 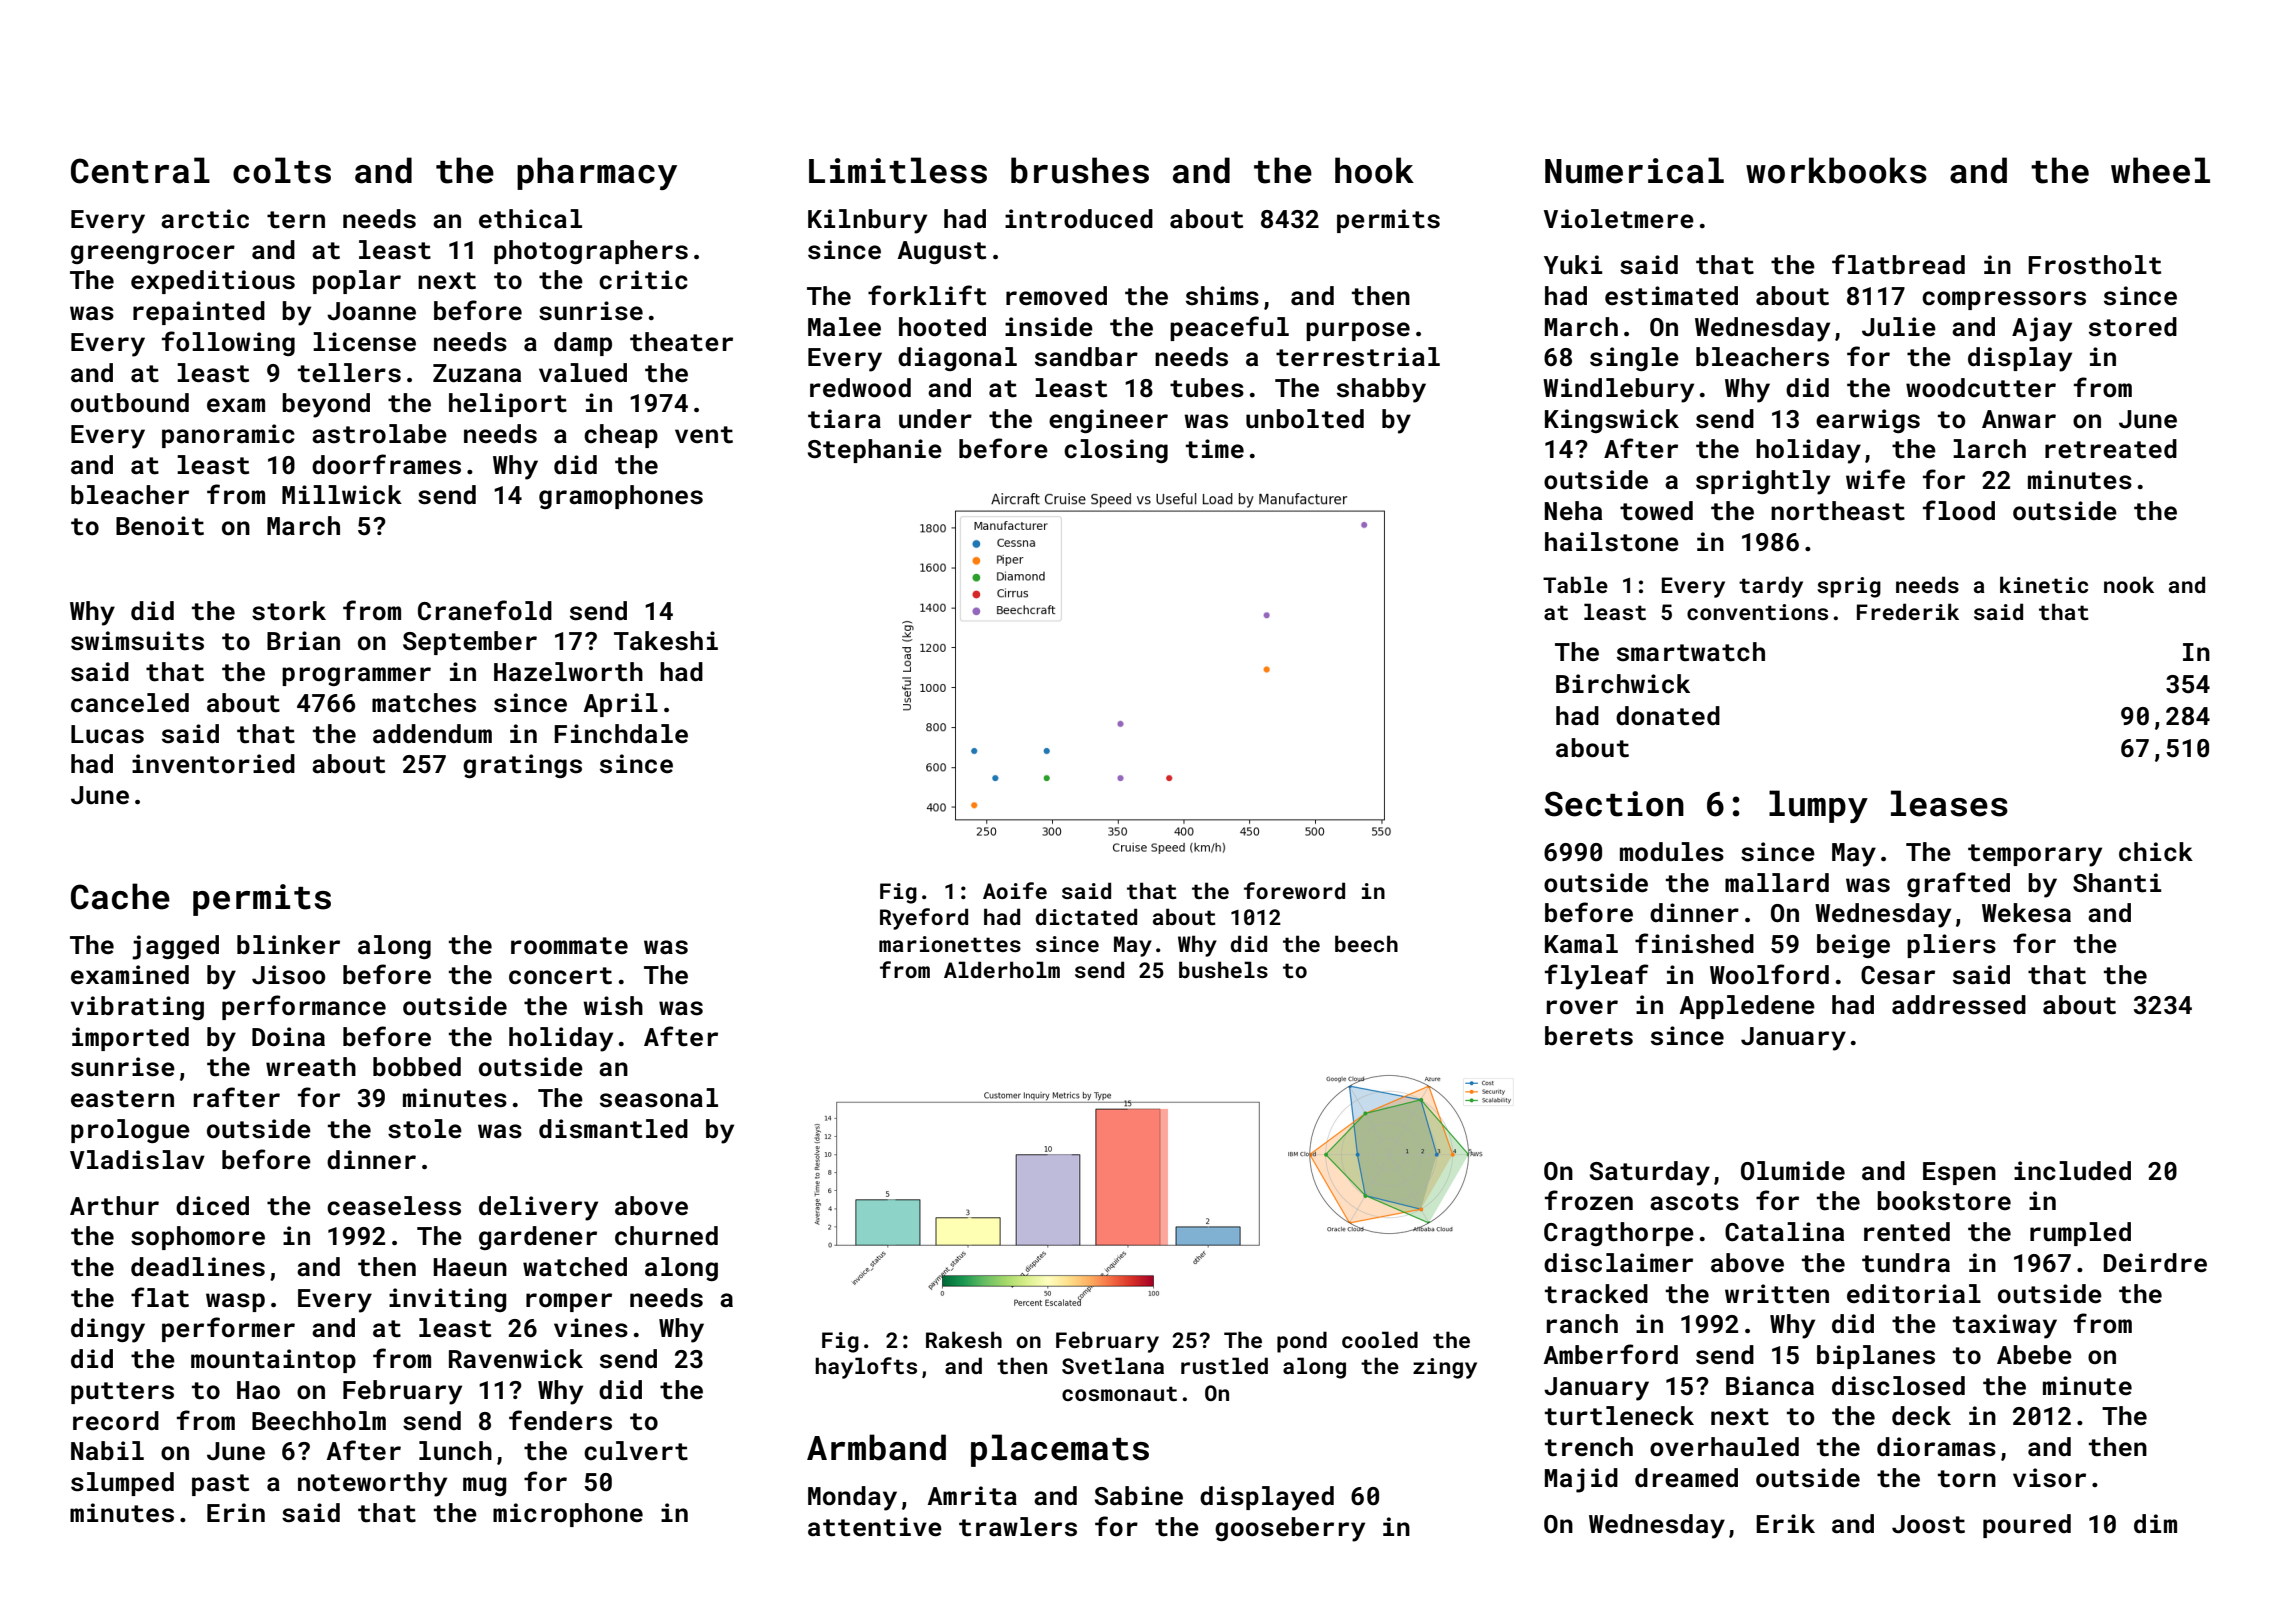 I want to click on Table, so click(x=1575, y=584).
